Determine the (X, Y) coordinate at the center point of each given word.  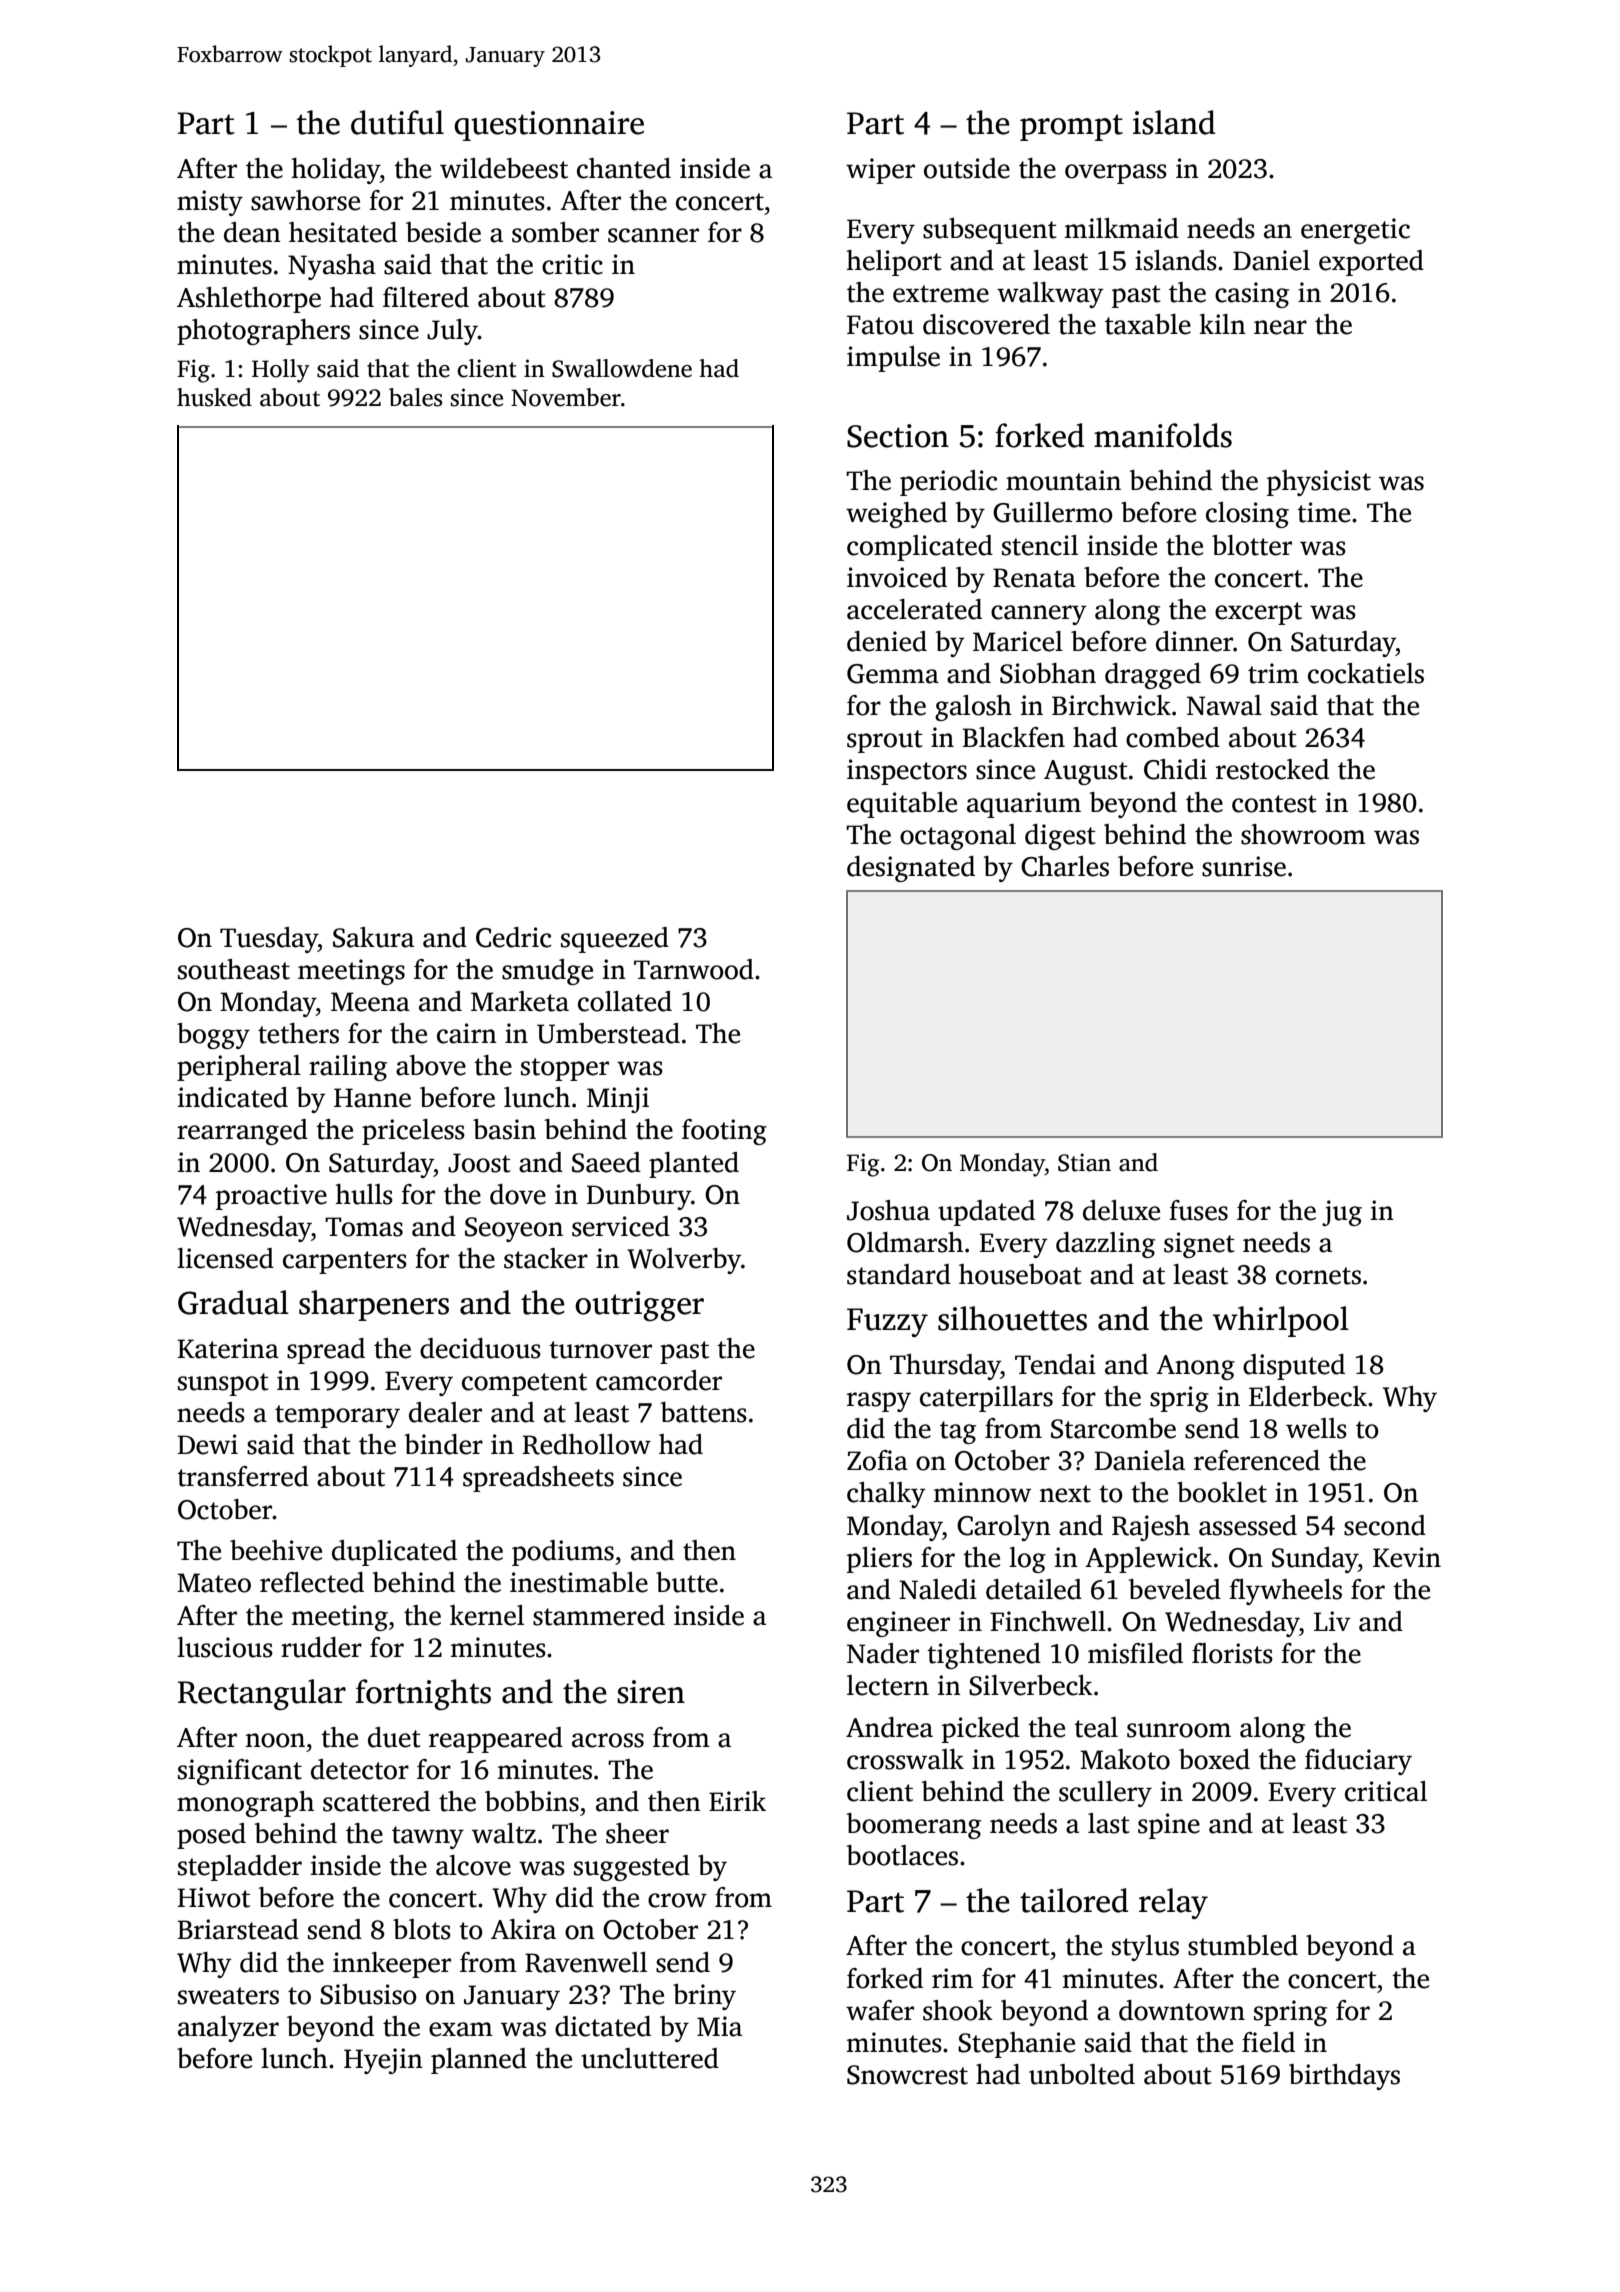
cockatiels (1366, 673)
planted (694, 1165)
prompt (1071, 127)
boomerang (914, 1826)
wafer (880, 2010)
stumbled (1243, 1945)
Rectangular (262, 1694)
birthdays (1344, 2077)
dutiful (397, 122)
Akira (523, 1929)
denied (887, 641)
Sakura (373, 937)
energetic (1355, 231)
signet (1199, 1245)
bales (415, 397)
